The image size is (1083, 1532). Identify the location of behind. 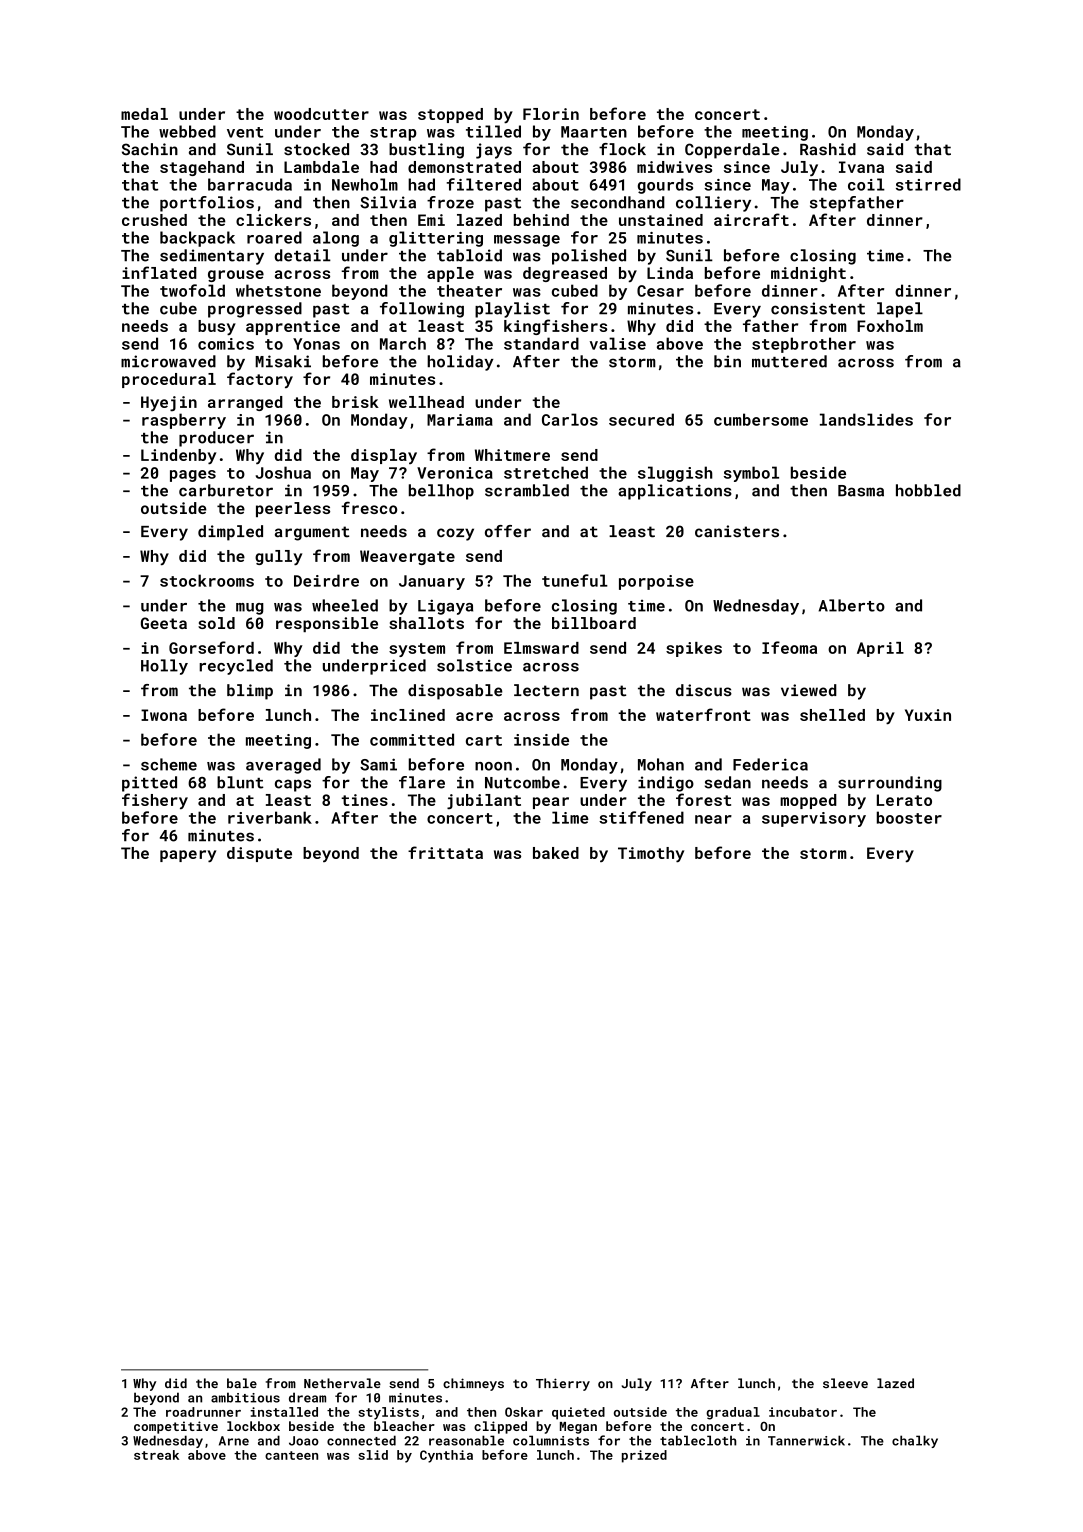
(541, 220).
